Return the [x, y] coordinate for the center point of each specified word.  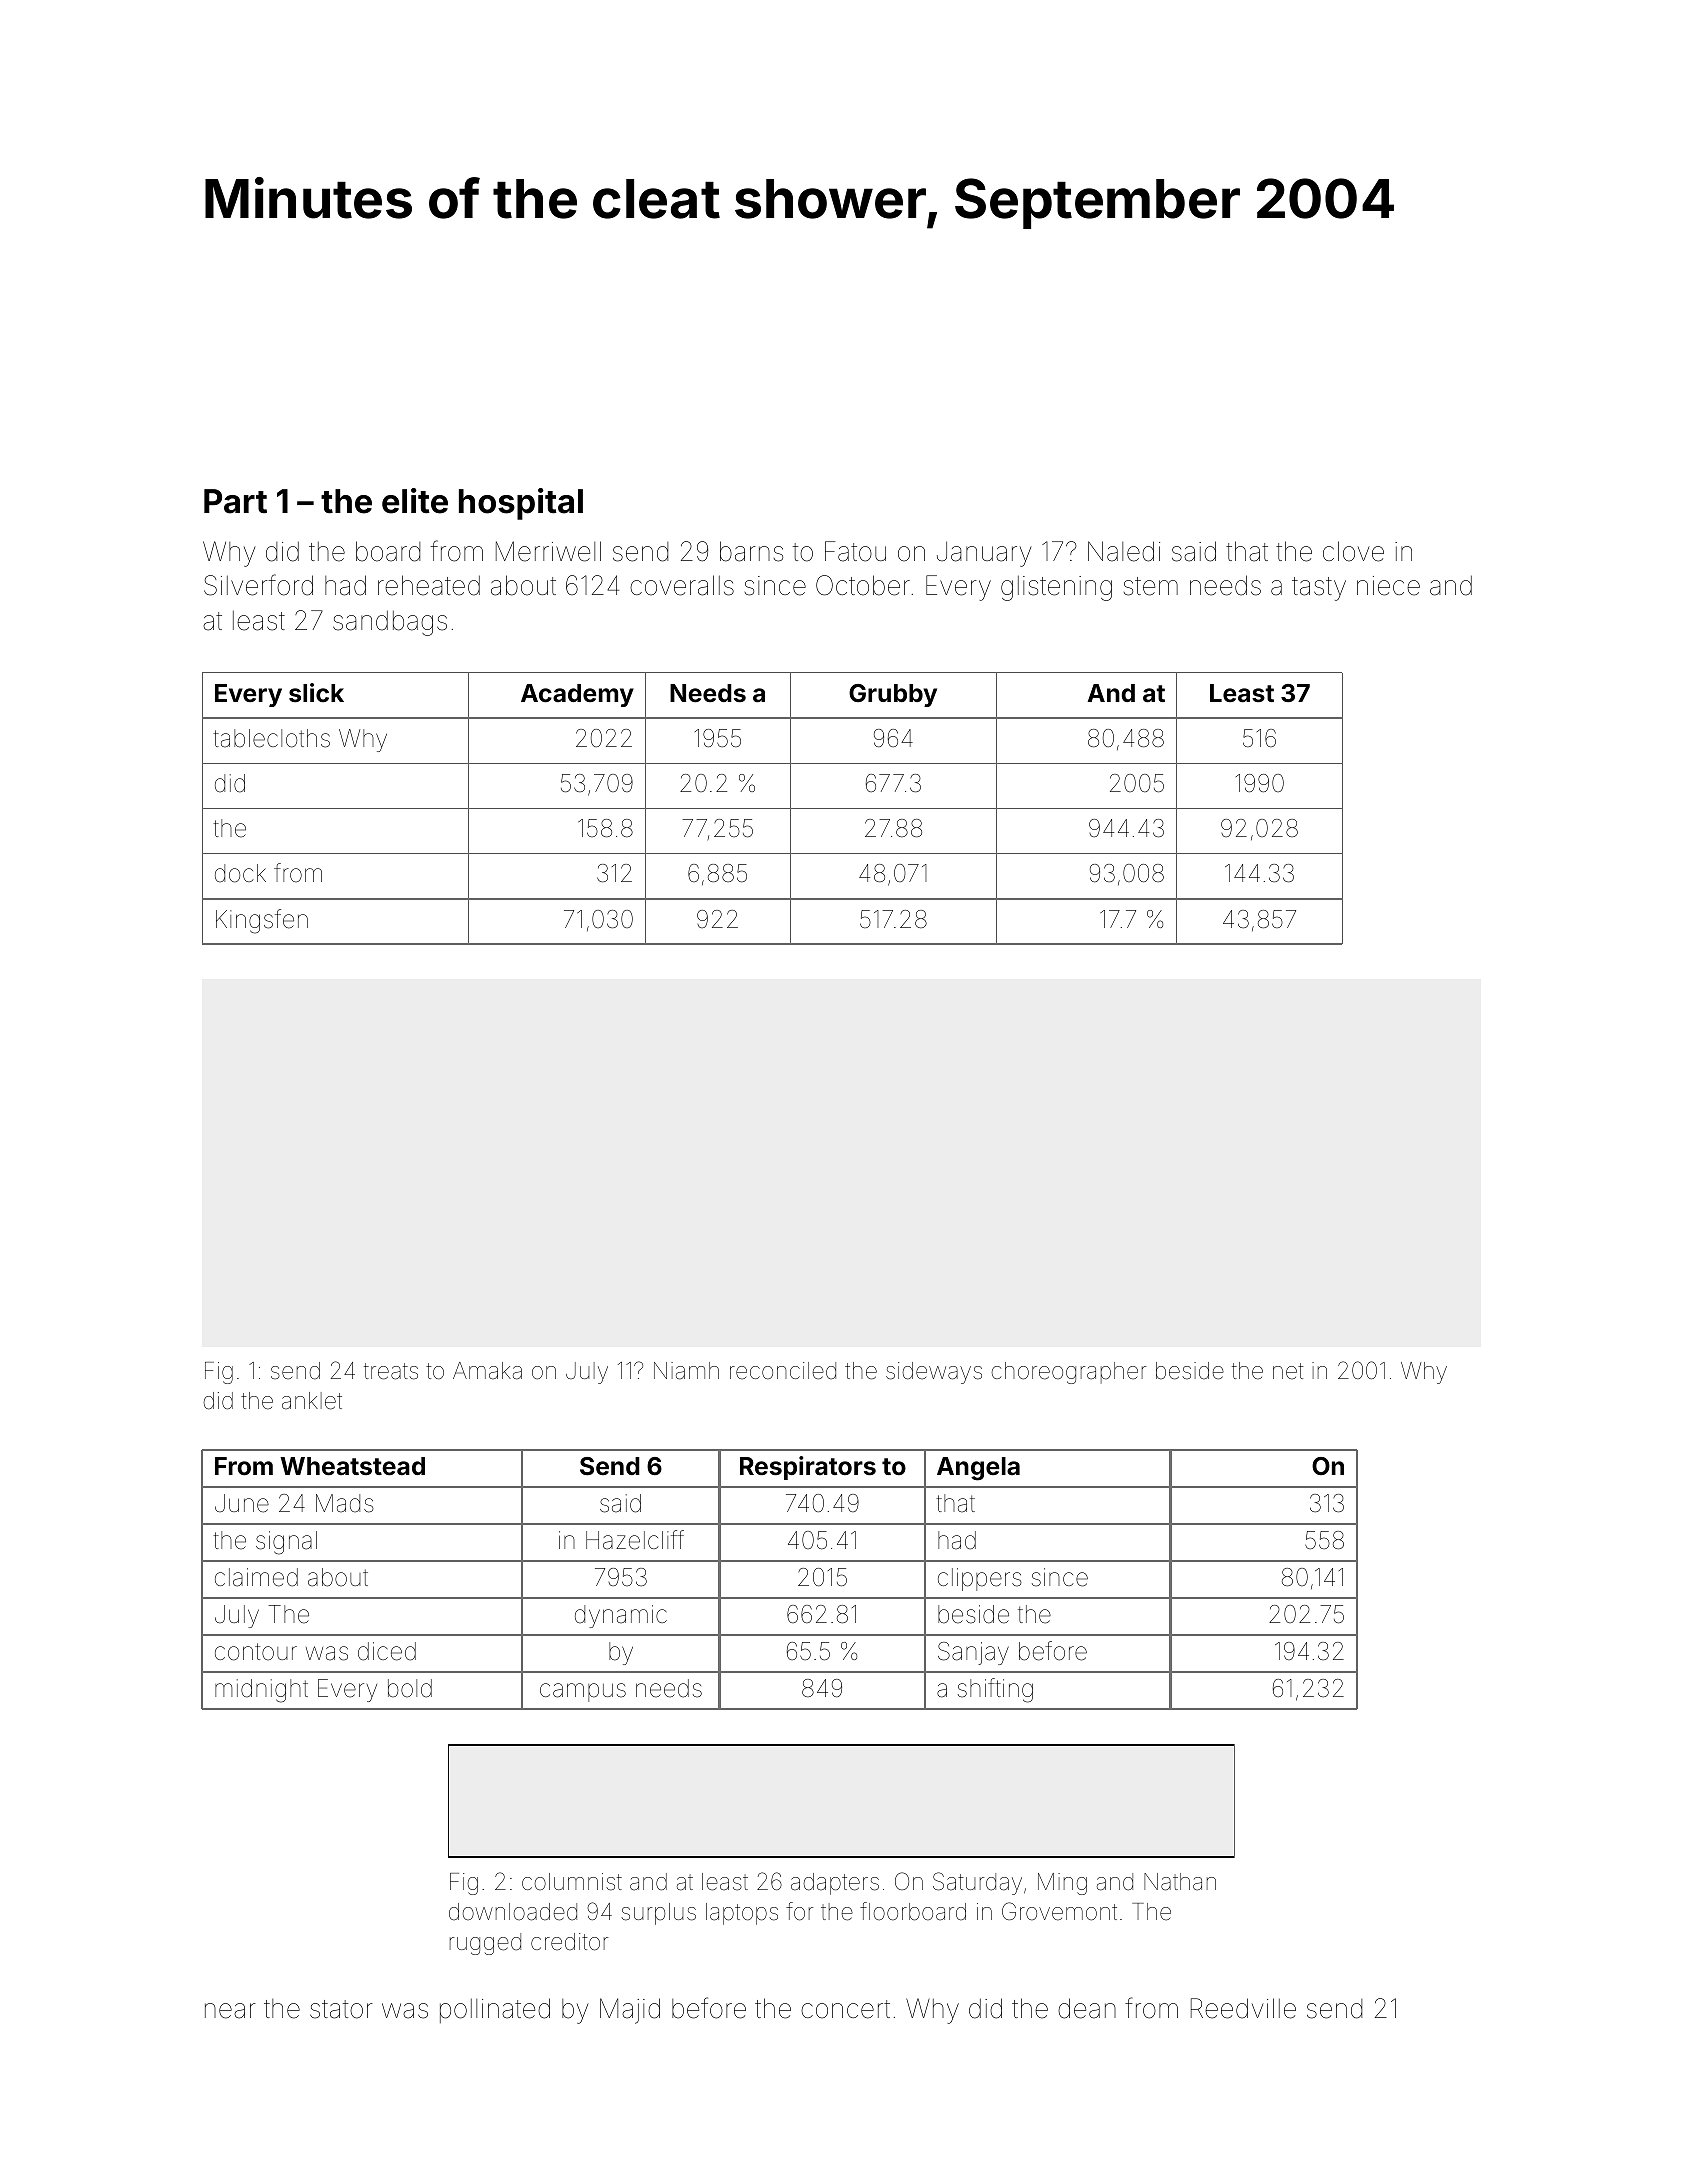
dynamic [621, 1616]
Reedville [1243, 2008]
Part [235, 501]
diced [387, 1651]
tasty [1319, 589]
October [863, 585]
